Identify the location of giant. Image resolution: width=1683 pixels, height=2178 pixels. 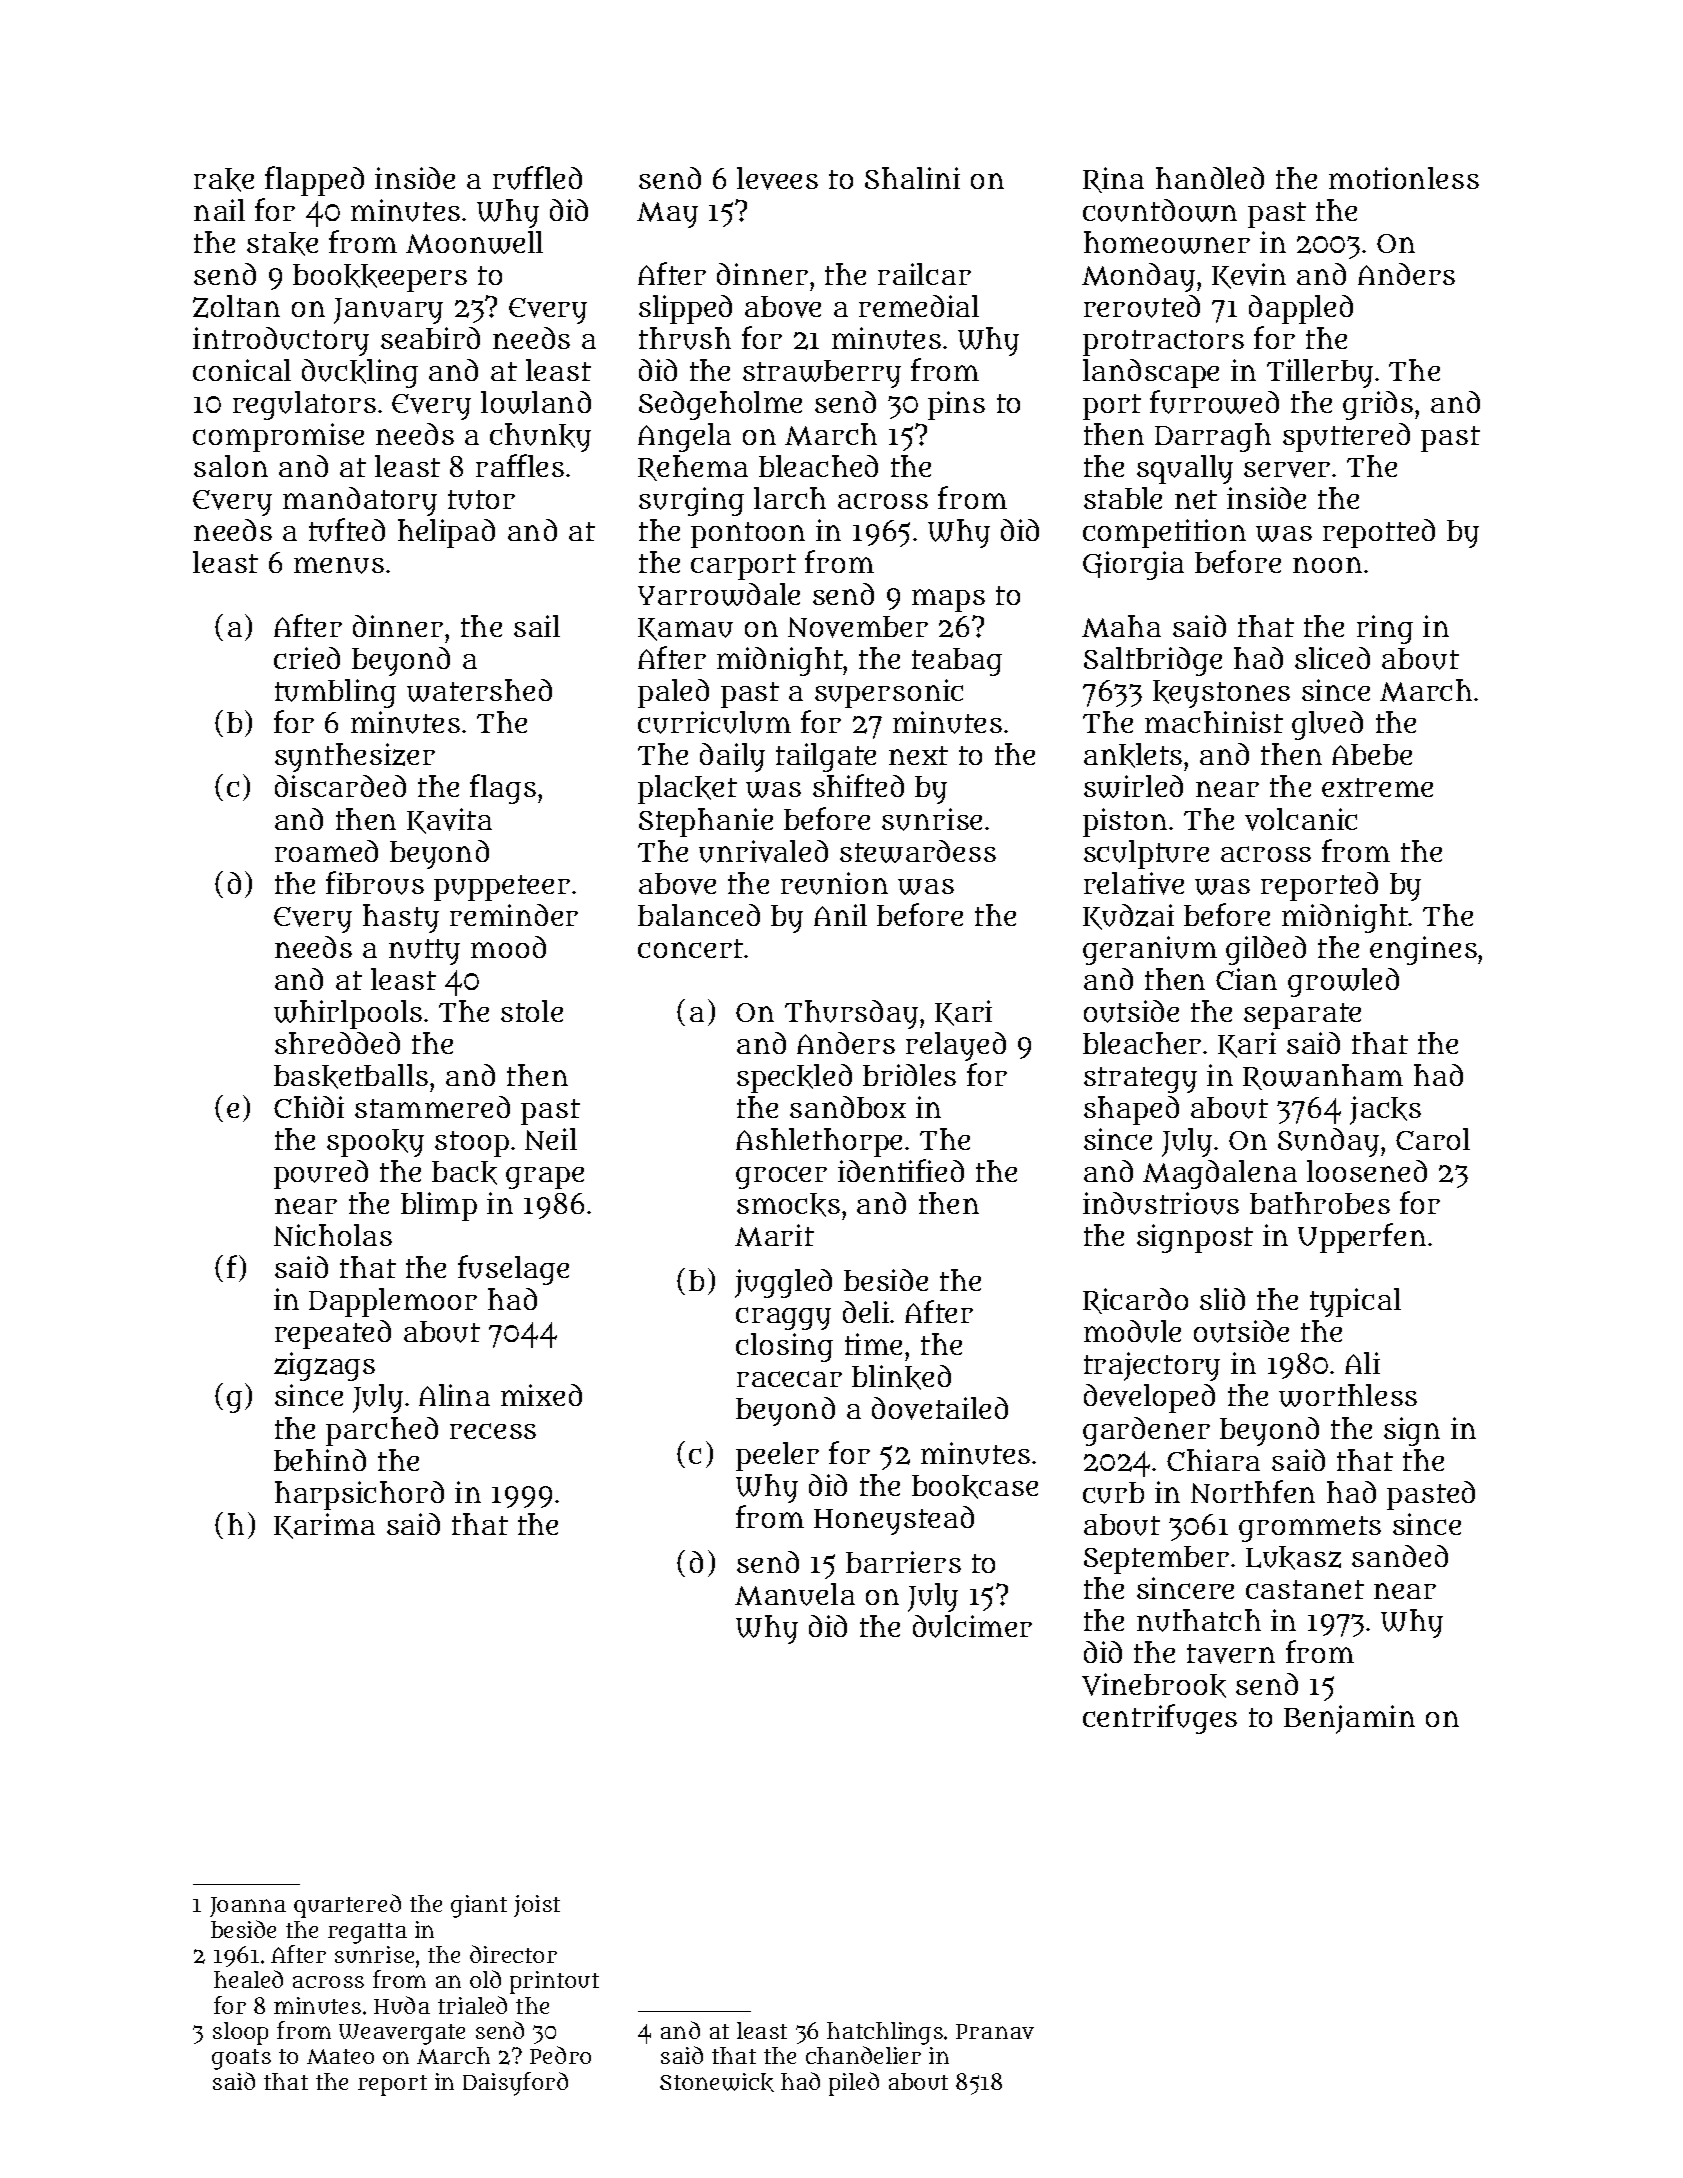
(479, 1906).
